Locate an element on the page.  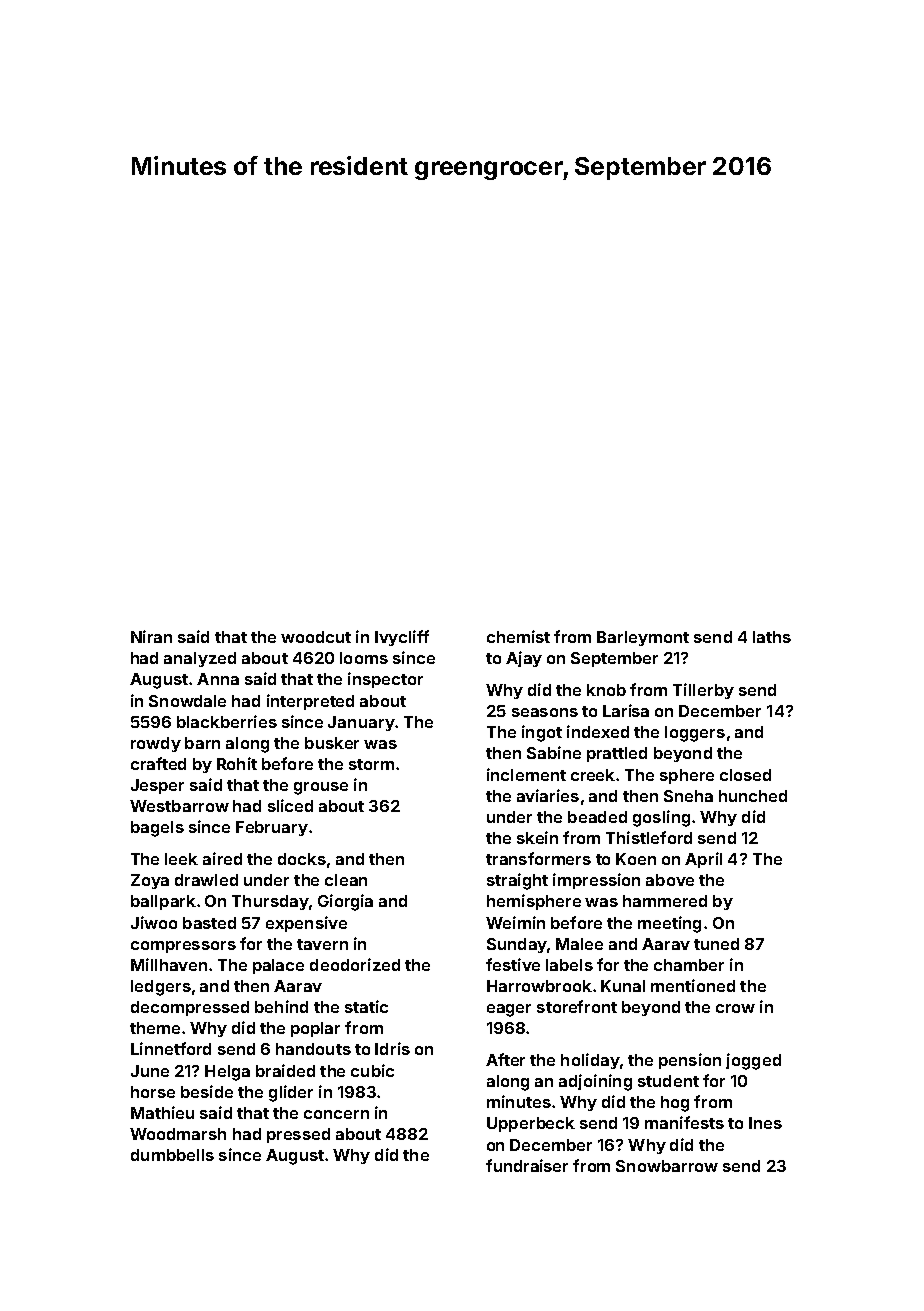
aired is located at coordinates (222, 858).
